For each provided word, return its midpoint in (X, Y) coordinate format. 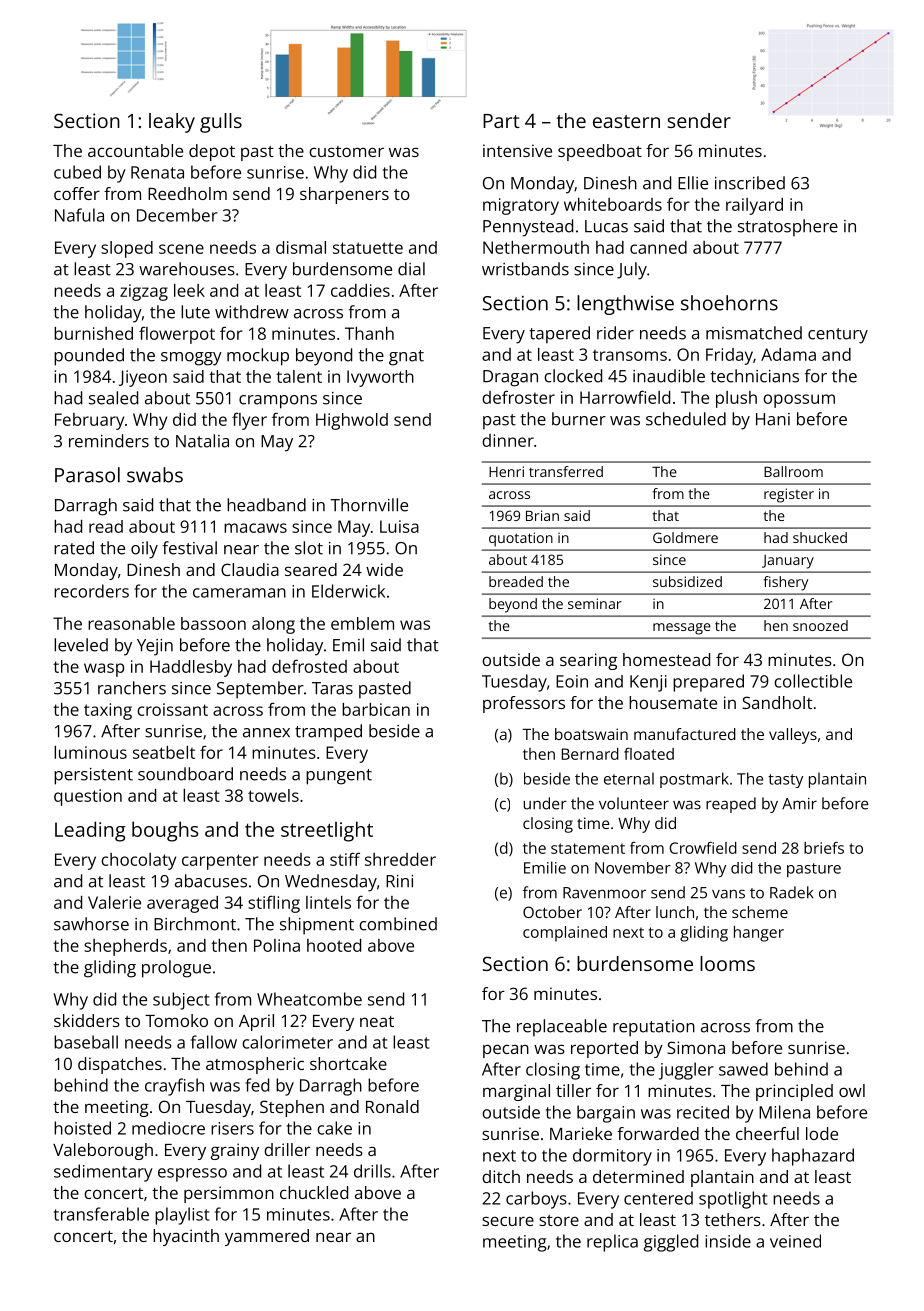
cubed (77, 172)
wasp (104, 670)
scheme (760, 912)
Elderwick (348, 591)
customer (346, 151)
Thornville (369, 505)
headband (266, 505)
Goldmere (685, 537)
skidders (87, 1020)
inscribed (750, 183)
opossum (799, 401)
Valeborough (103, 1151)
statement (588, 848)
